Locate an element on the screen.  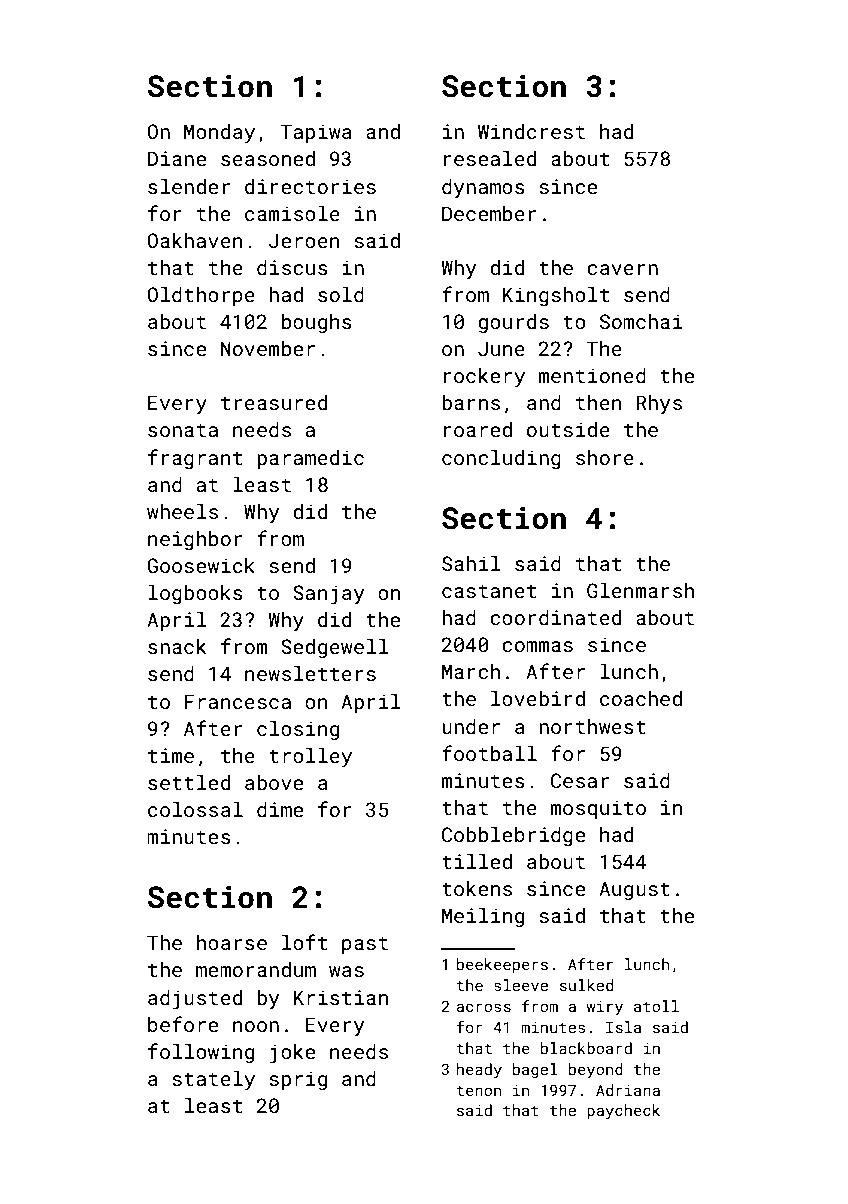
sprig is located at coordinates (298, 1080).
